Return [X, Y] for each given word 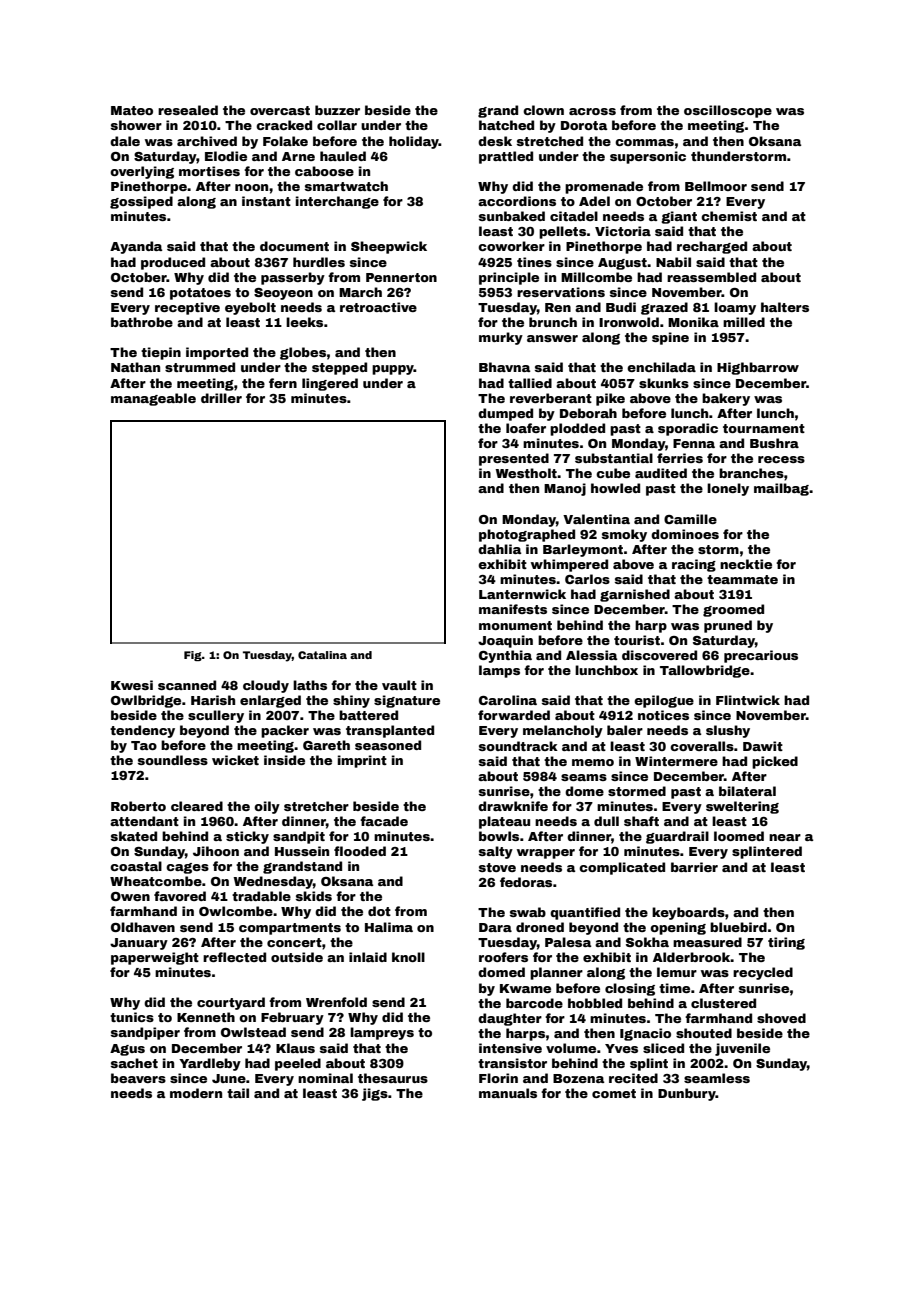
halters [785, 307]
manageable [153, 399]
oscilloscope [728, 111]
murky [501, 338]
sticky [247, 837]
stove [497, 867]
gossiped [141, 202]
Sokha [647, 942]
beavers [138, 1078]
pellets [562, 232]
